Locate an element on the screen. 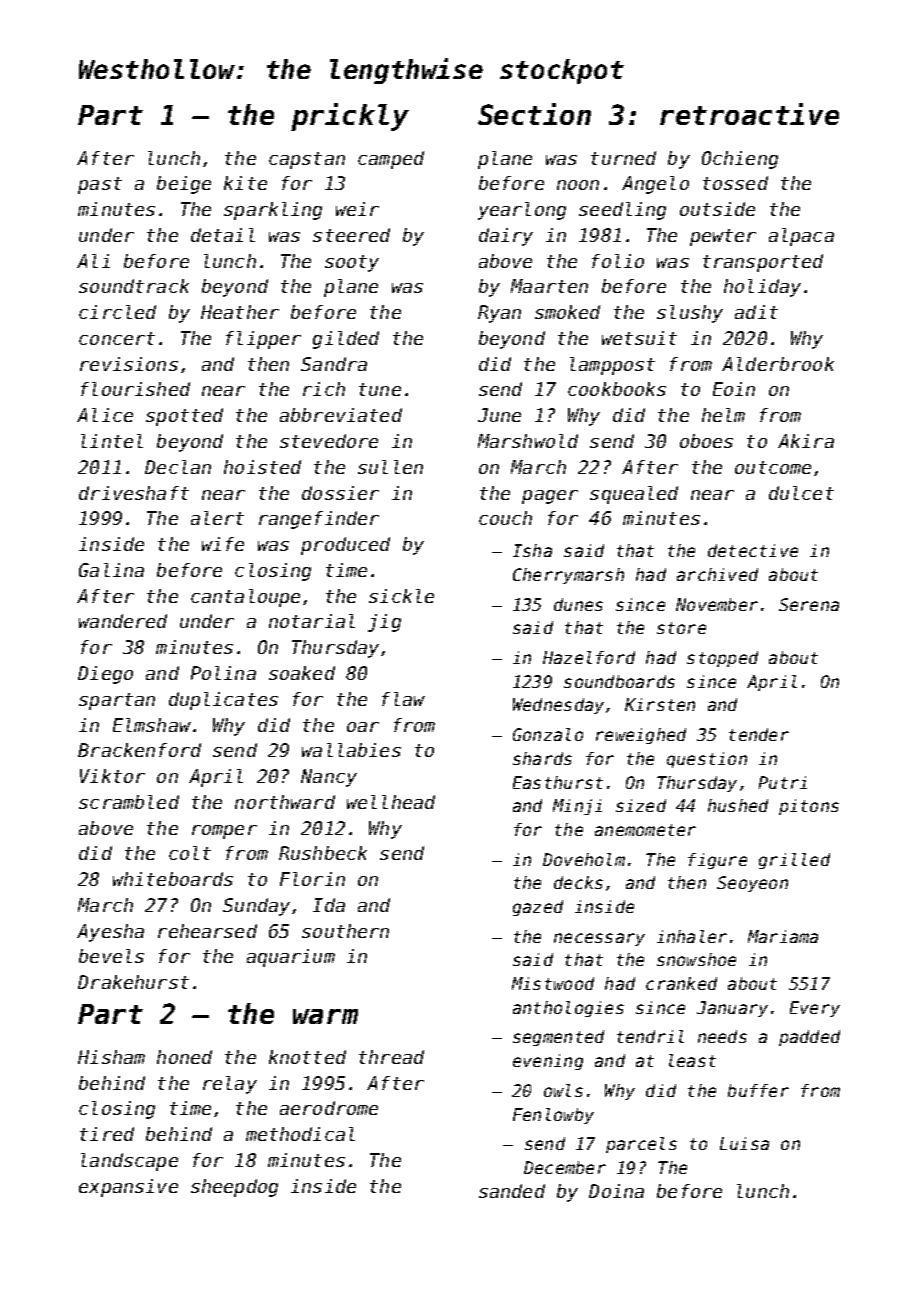  Section is located at coordinates (534, 114).
